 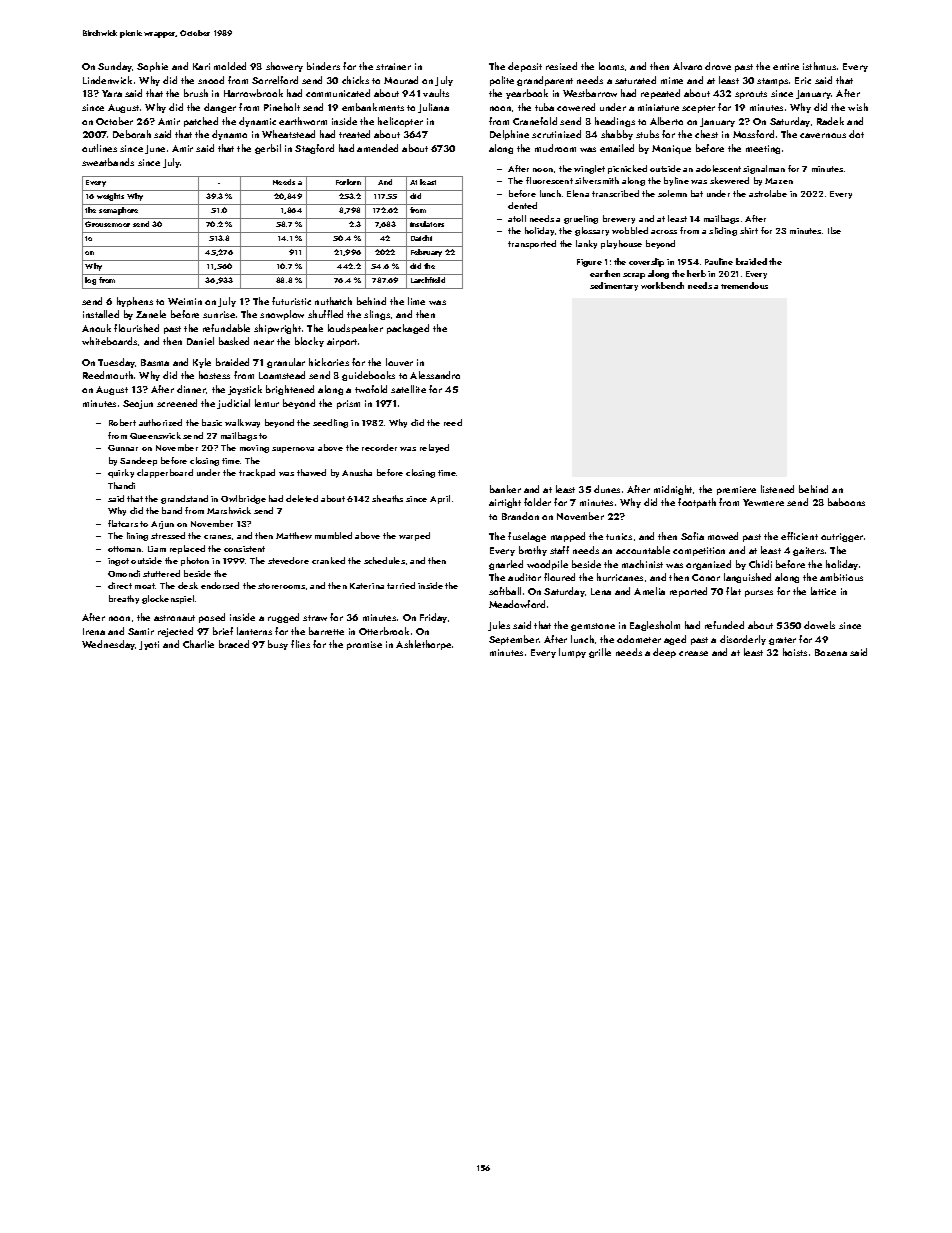 What do you see at coordinates (149, 645) in the page?
I see `Jyoti` at bounding box center [149, 645].
